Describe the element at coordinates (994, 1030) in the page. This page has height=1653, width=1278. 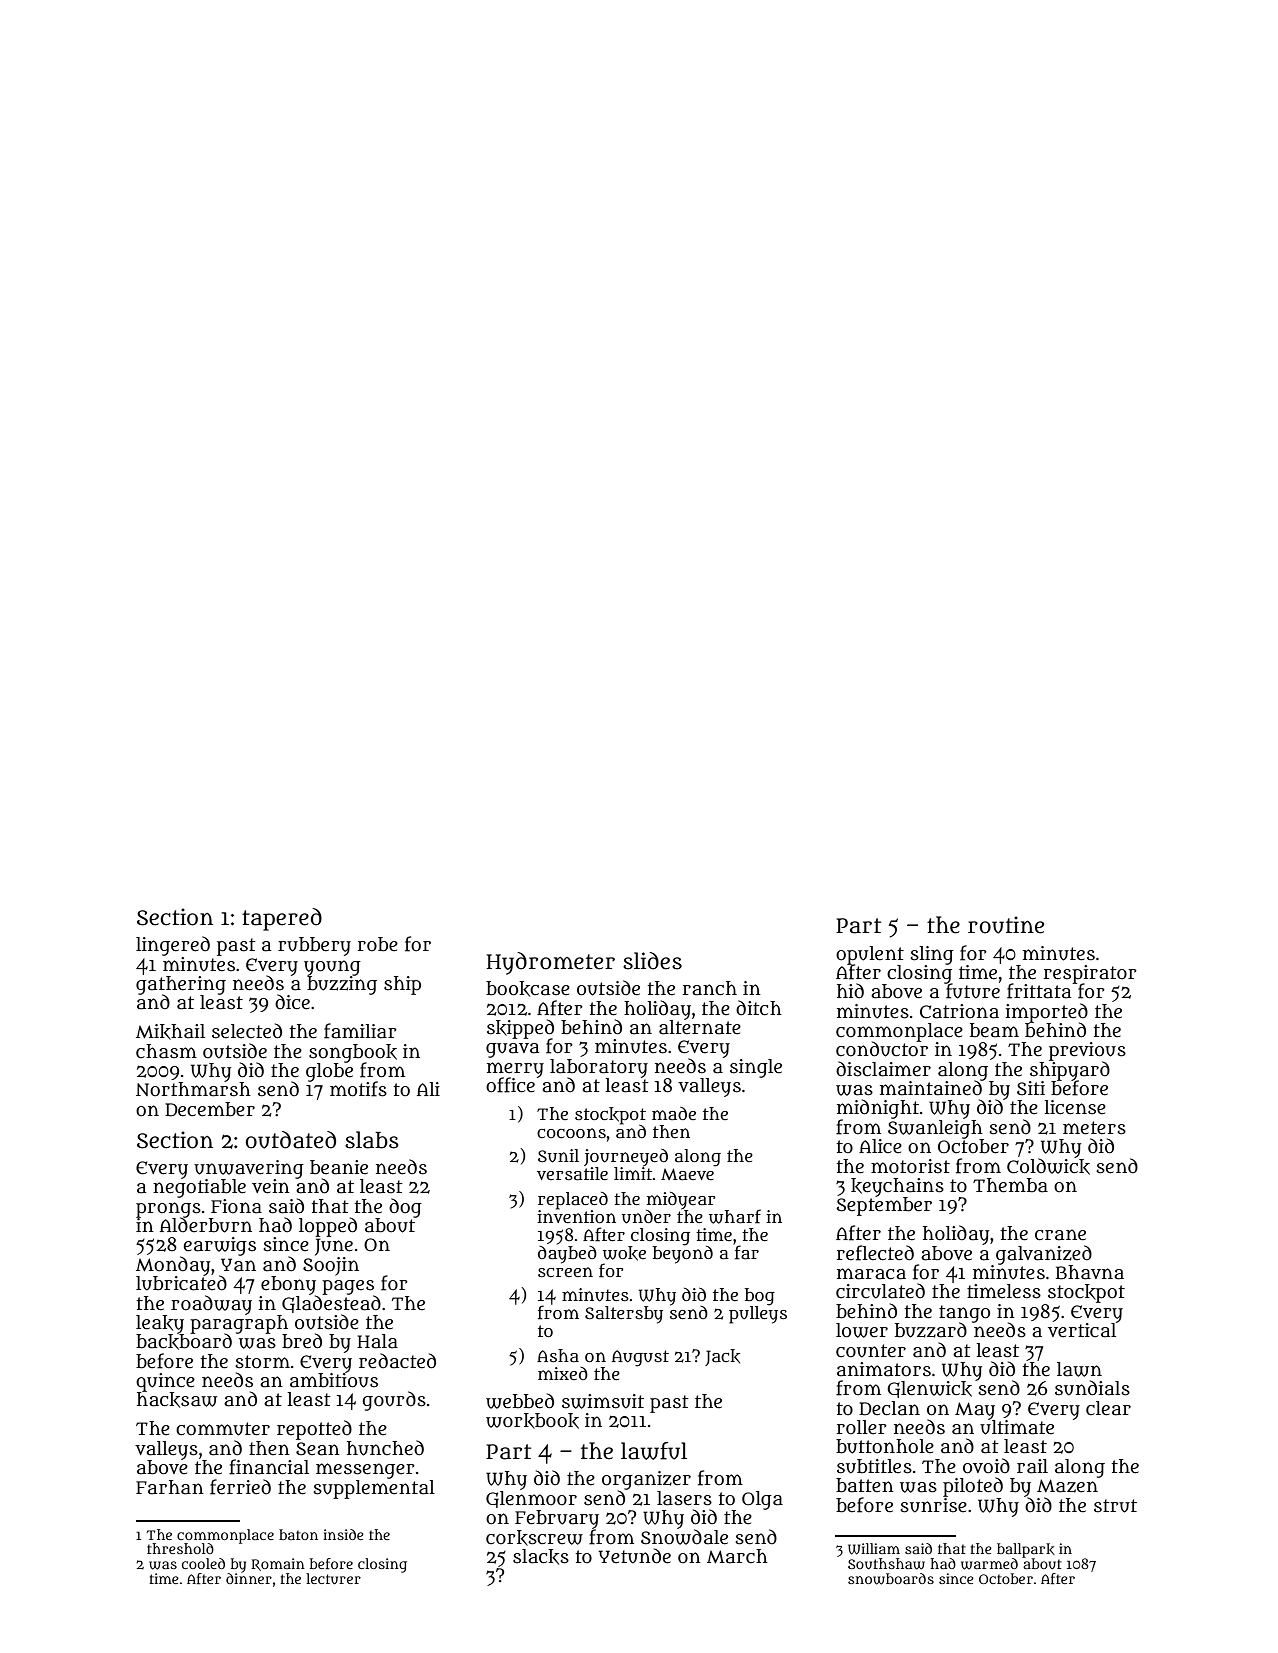
I see `beam` at that location.
